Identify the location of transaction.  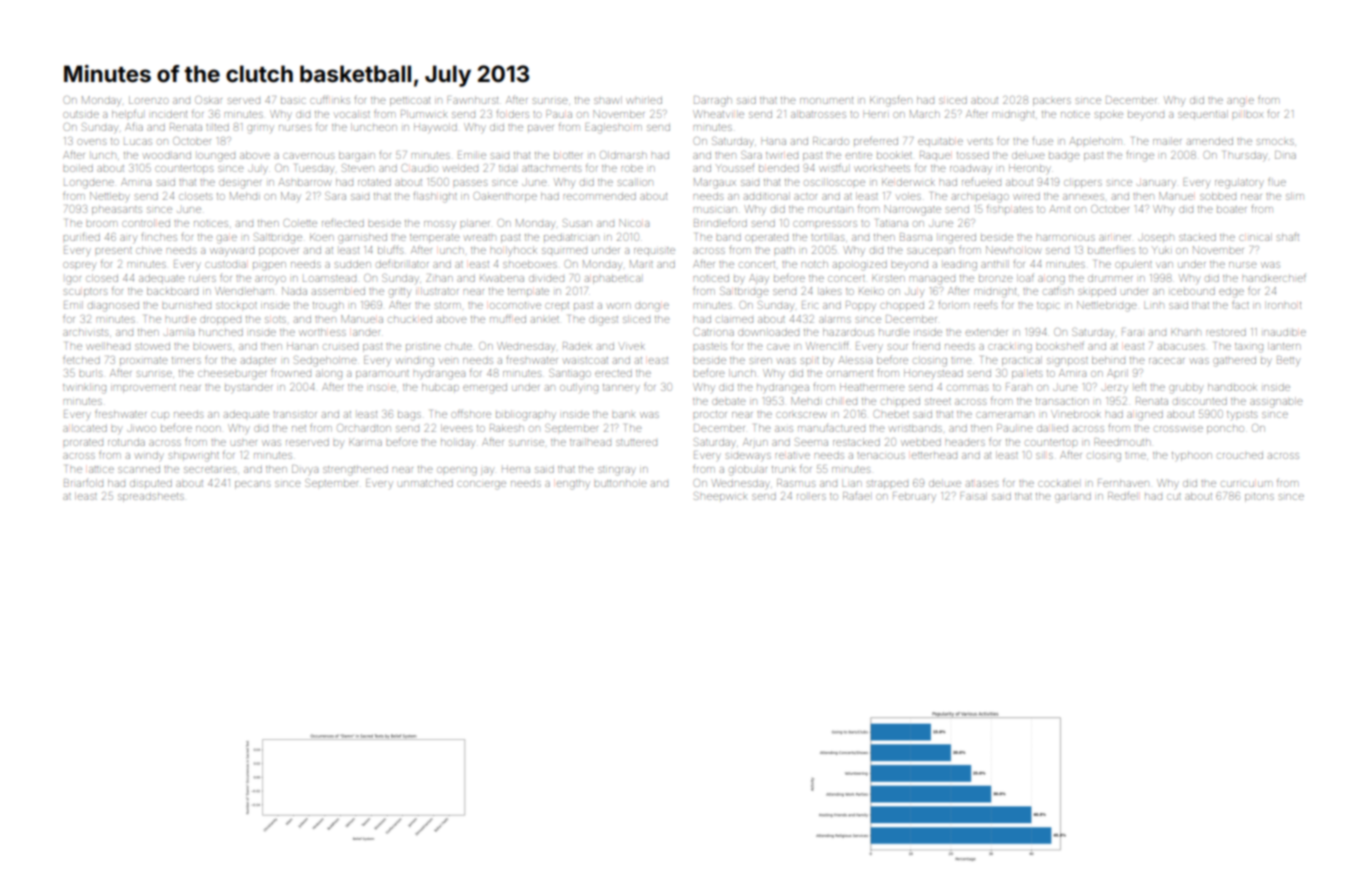
(1062, 401).
